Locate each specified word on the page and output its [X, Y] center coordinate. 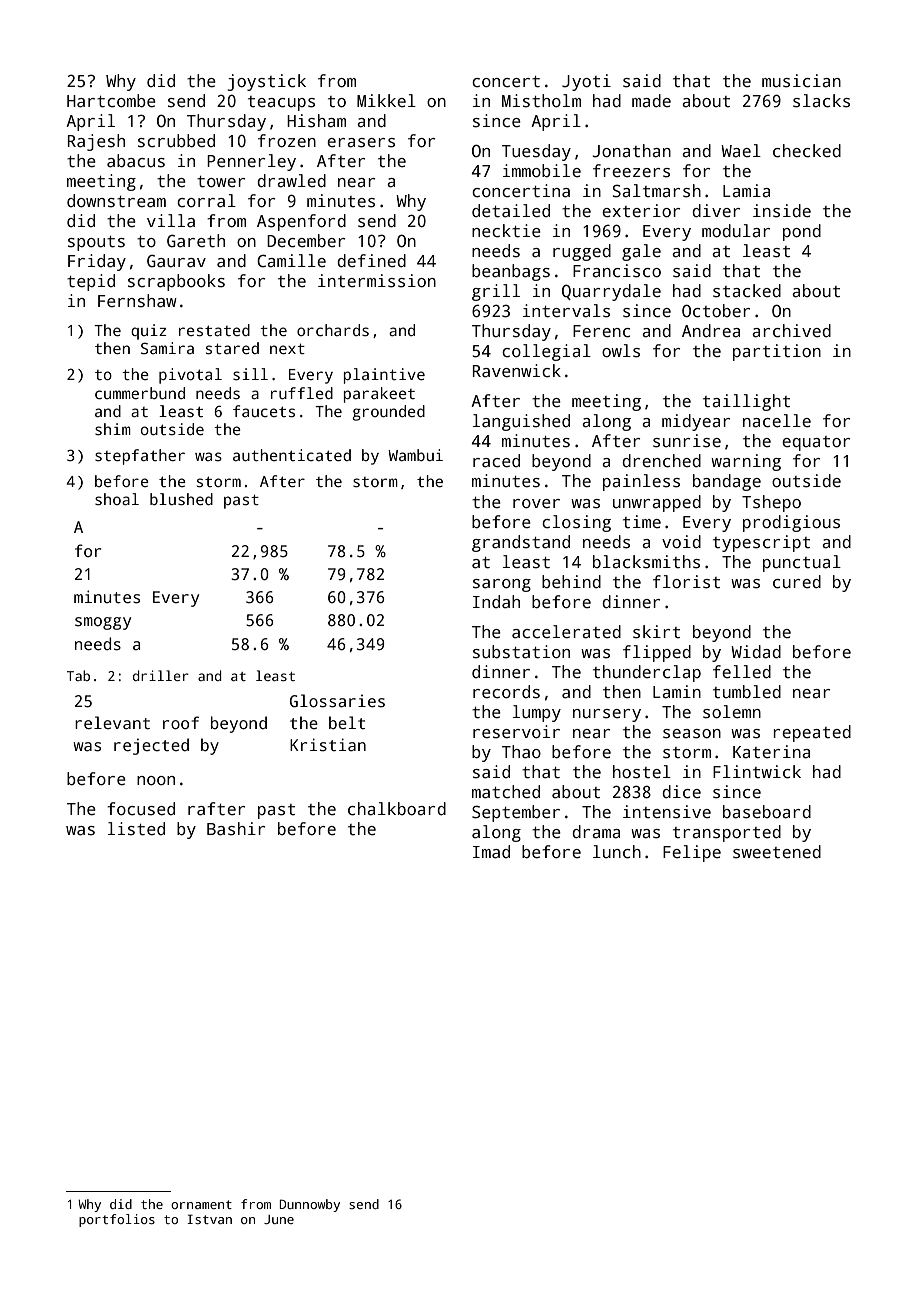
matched [506, 792]
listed [136, 829]
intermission [377, 281]
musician [801, 81]
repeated [812, 733]
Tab [78, 675]
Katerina [771, 752]
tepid [91, 282]
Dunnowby [310, 1205]
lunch [617, 852]
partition [777, 352]
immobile [542, 171]
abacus [136, 161]
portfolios [117, 1220]
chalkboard [397, 809]
